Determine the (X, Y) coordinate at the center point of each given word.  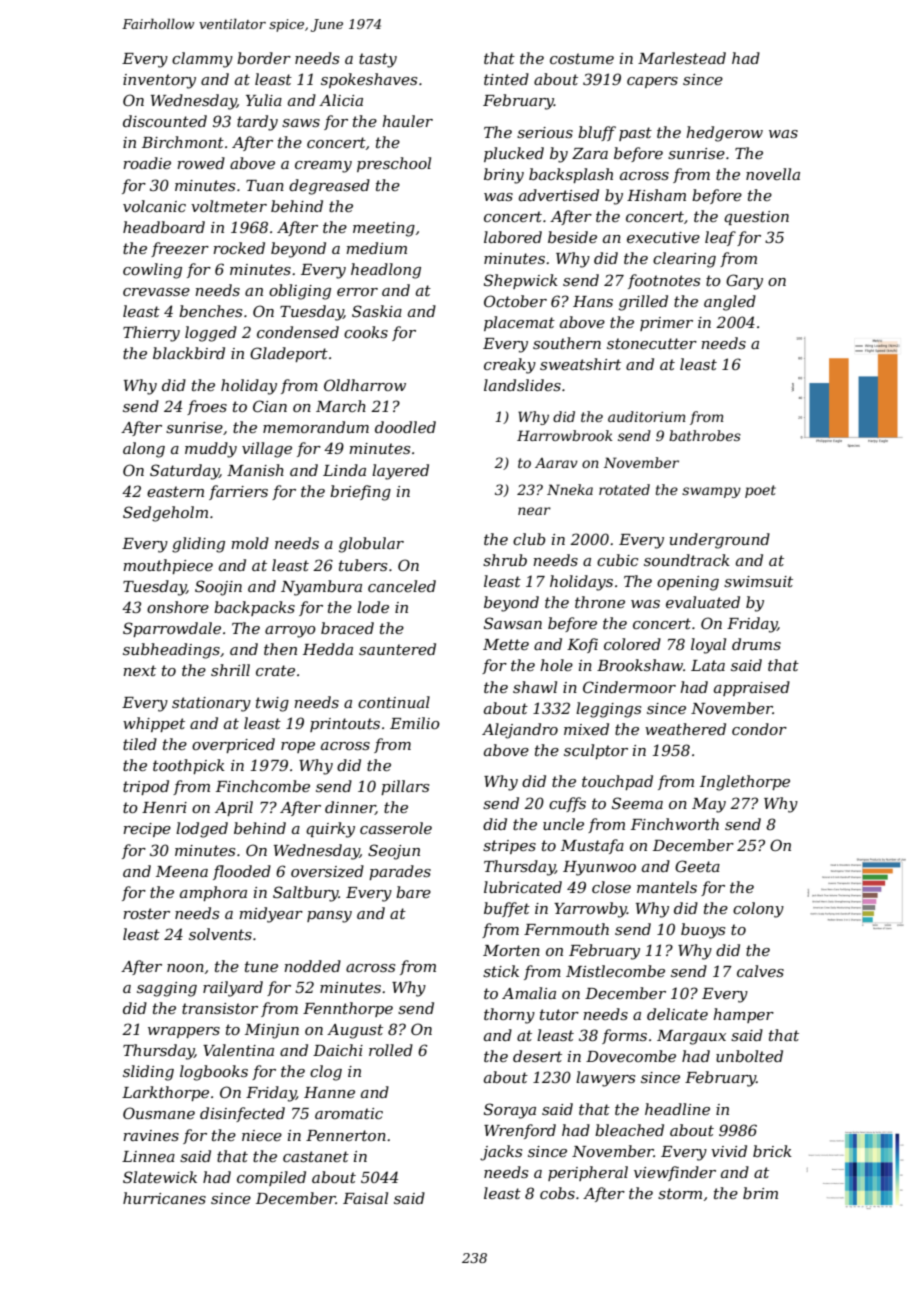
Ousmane (159, 1113)
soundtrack (687, 560)
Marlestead (682, 58)
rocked (239, 248)
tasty (378, 60)
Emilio (415, 723)
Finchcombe (263, 786)
